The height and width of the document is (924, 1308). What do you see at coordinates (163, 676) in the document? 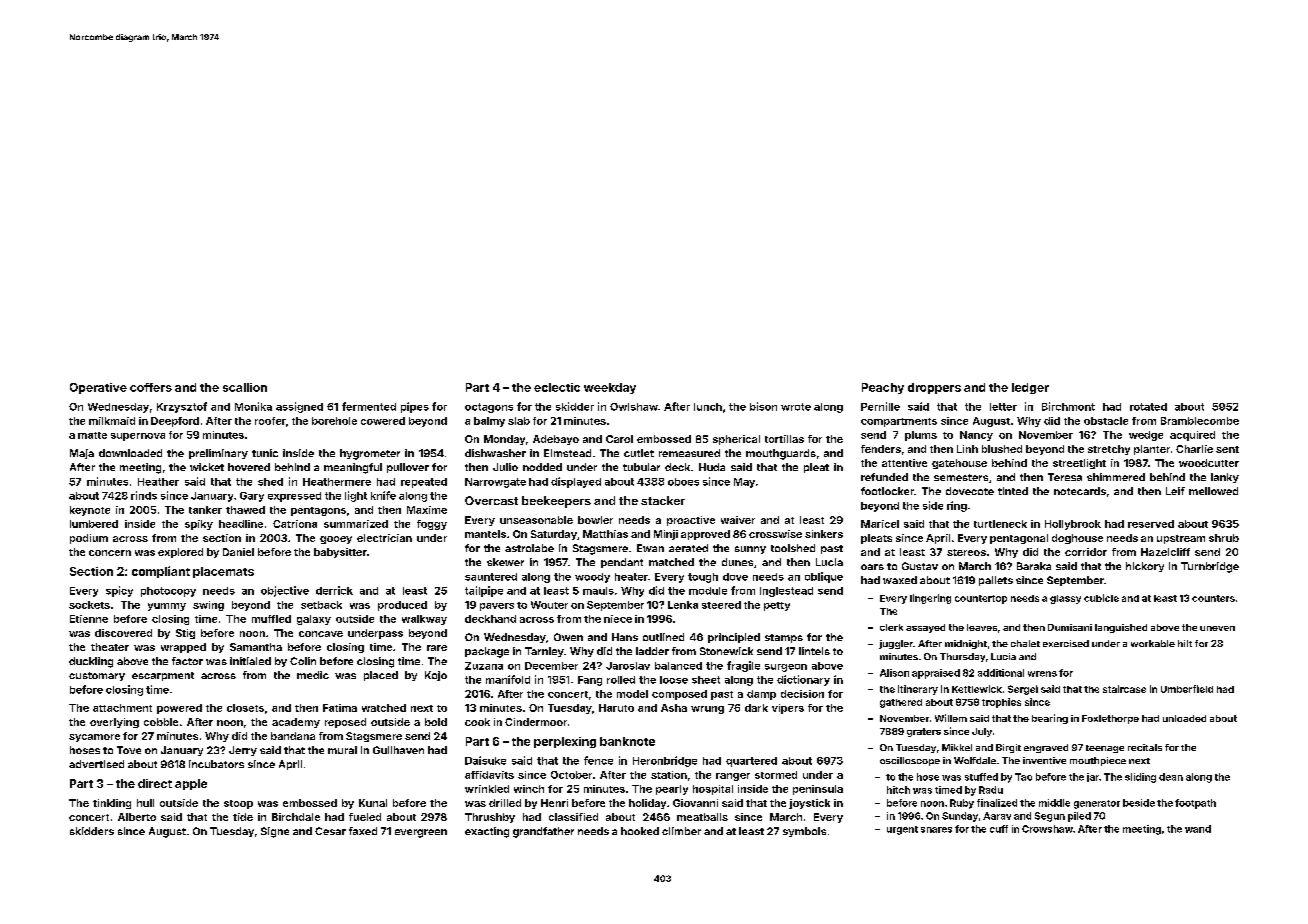
I see `escarpment` at bounding box center [163, 676].
